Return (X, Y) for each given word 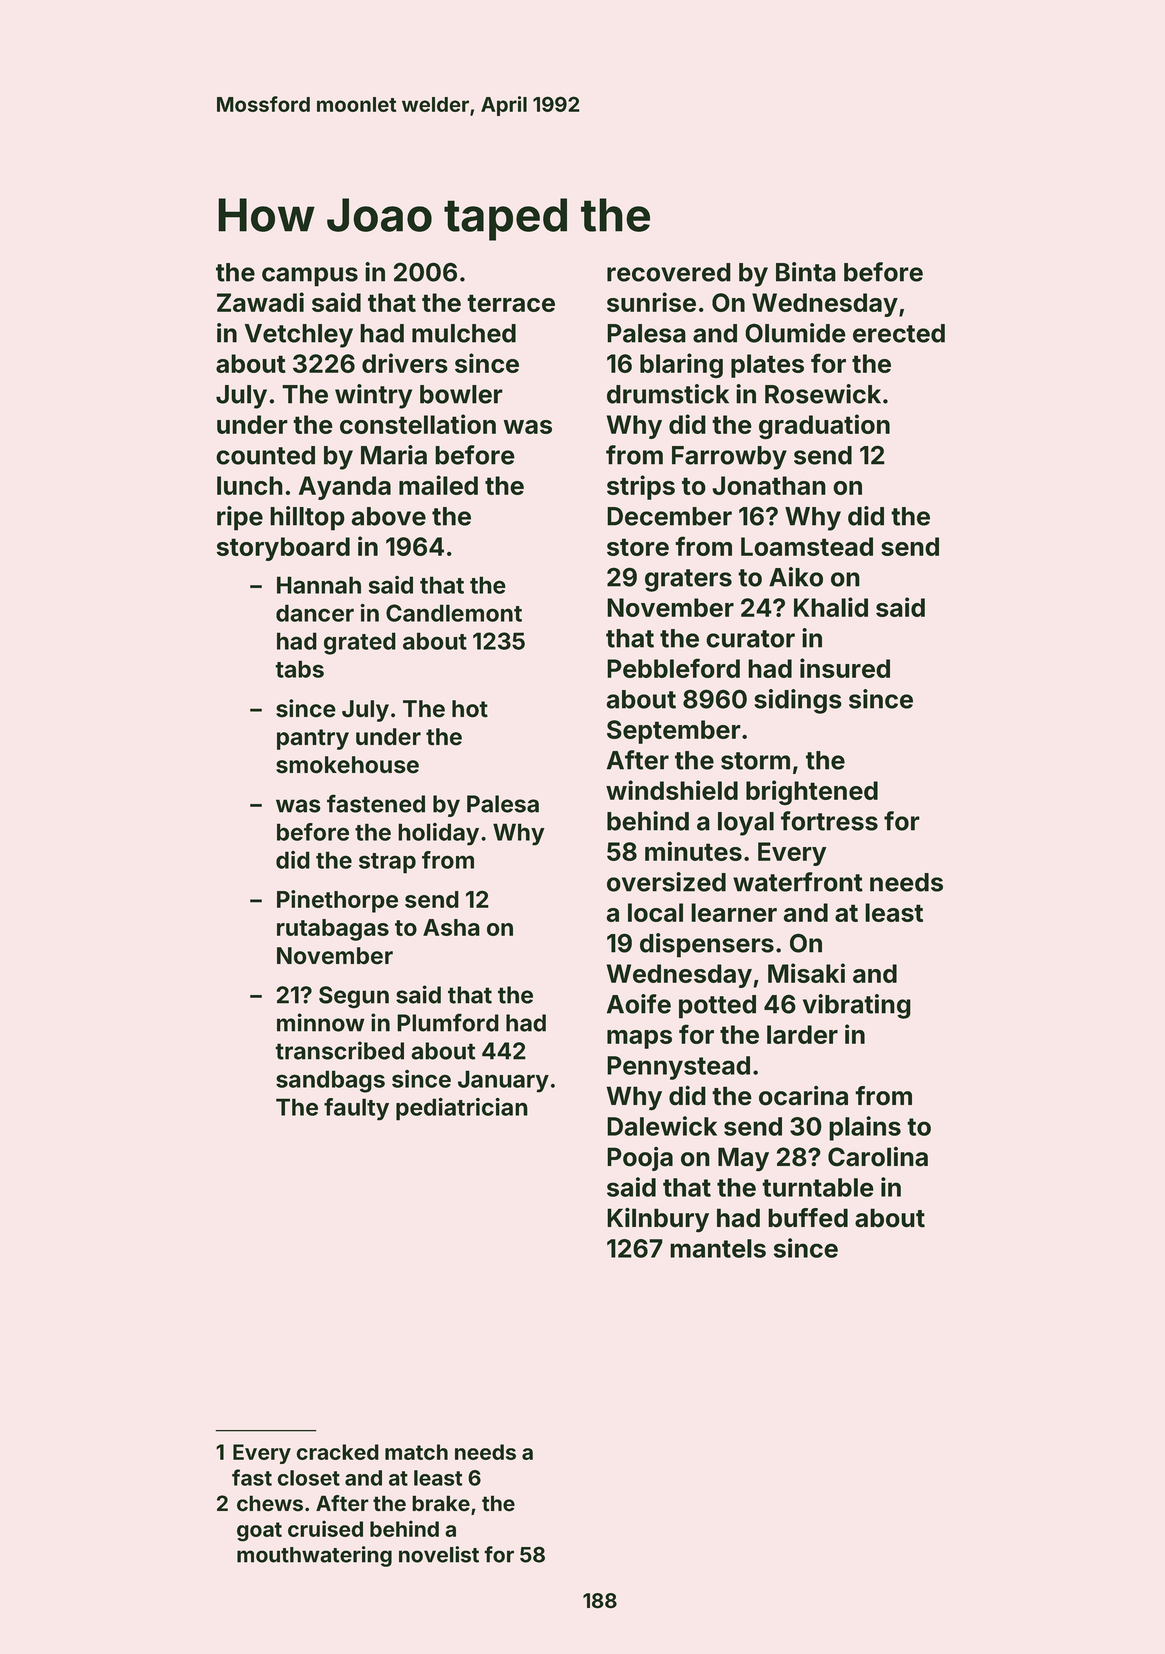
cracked (337, 1452)
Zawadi (260, 302)
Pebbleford (673, 668)
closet (308, 1478)
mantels (718, 1248)
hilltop (307, 518)
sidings (798, 701)
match (416, 1452)
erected (899, 333)
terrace (511, 303)
